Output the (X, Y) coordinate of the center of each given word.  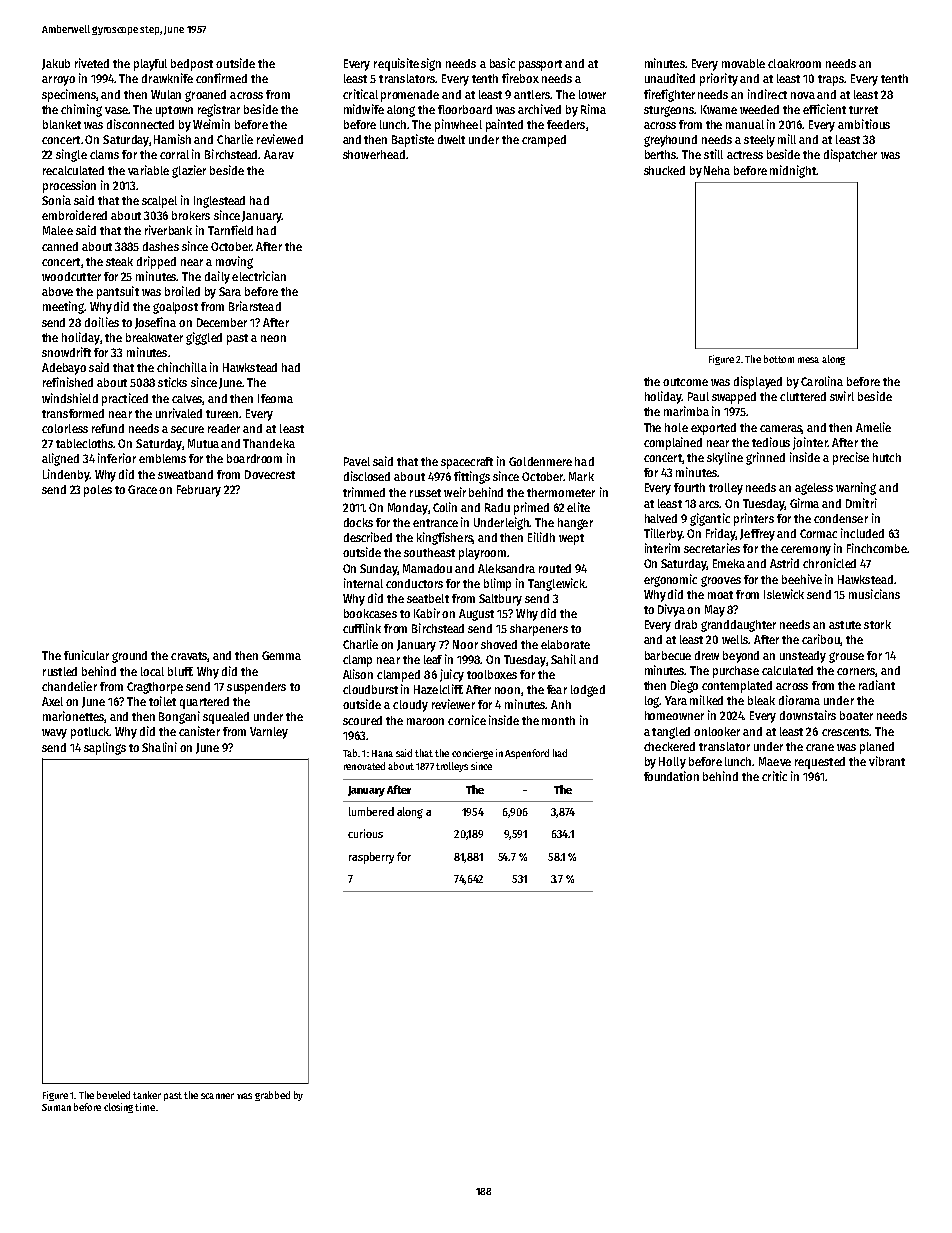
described (368, 537)
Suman (56, 1107)
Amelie (873, 427)
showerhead (374, 154)
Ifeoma (275, 398)
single (71, 155)
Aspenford (527, 754)
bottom (779, 359)
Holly (672, 763)
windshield (70, 398)
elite (578, 507)
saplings (105, 748)
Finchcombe (877, 548)
